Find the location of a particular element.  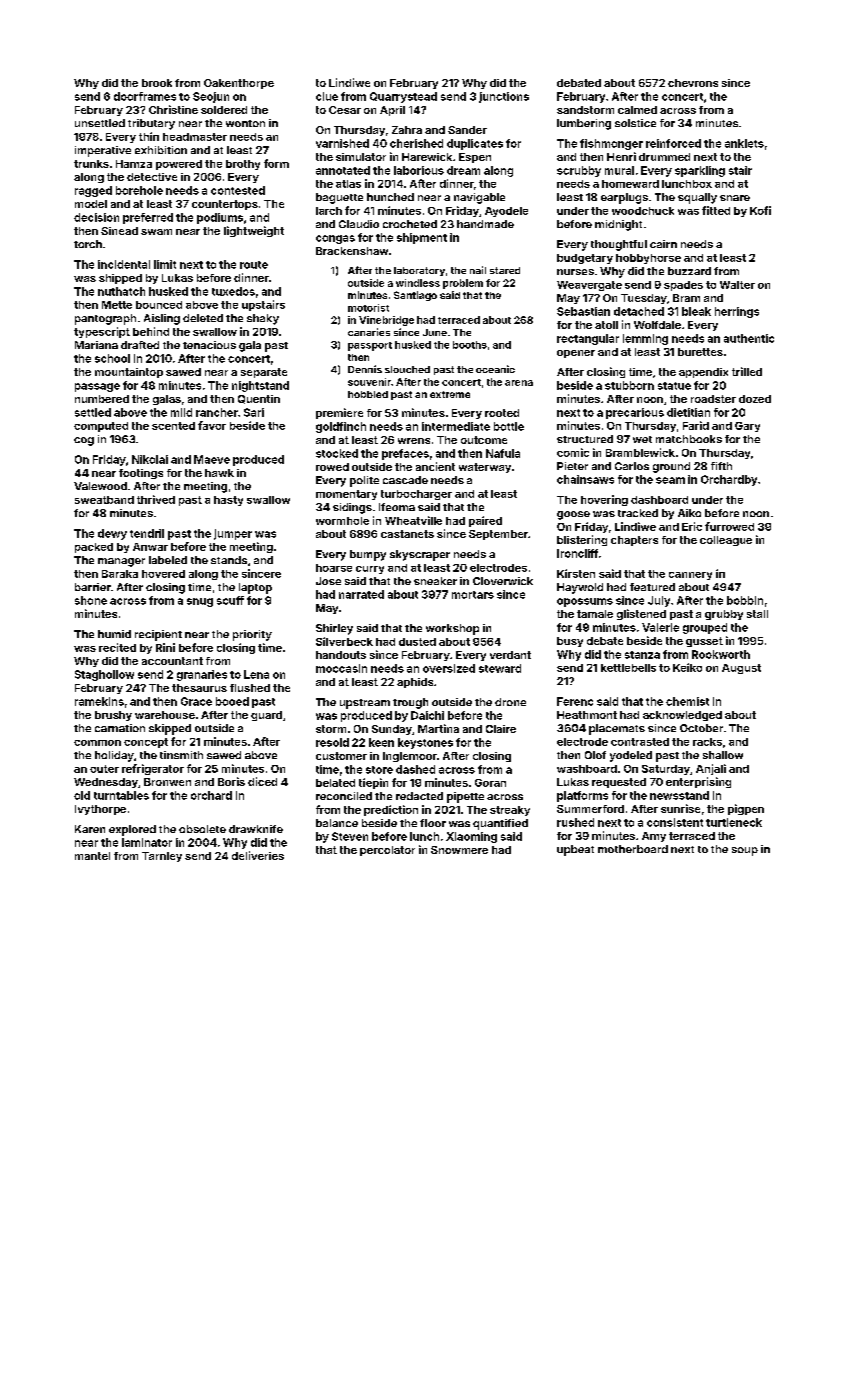

congas is located at coordinates (335, 239).
